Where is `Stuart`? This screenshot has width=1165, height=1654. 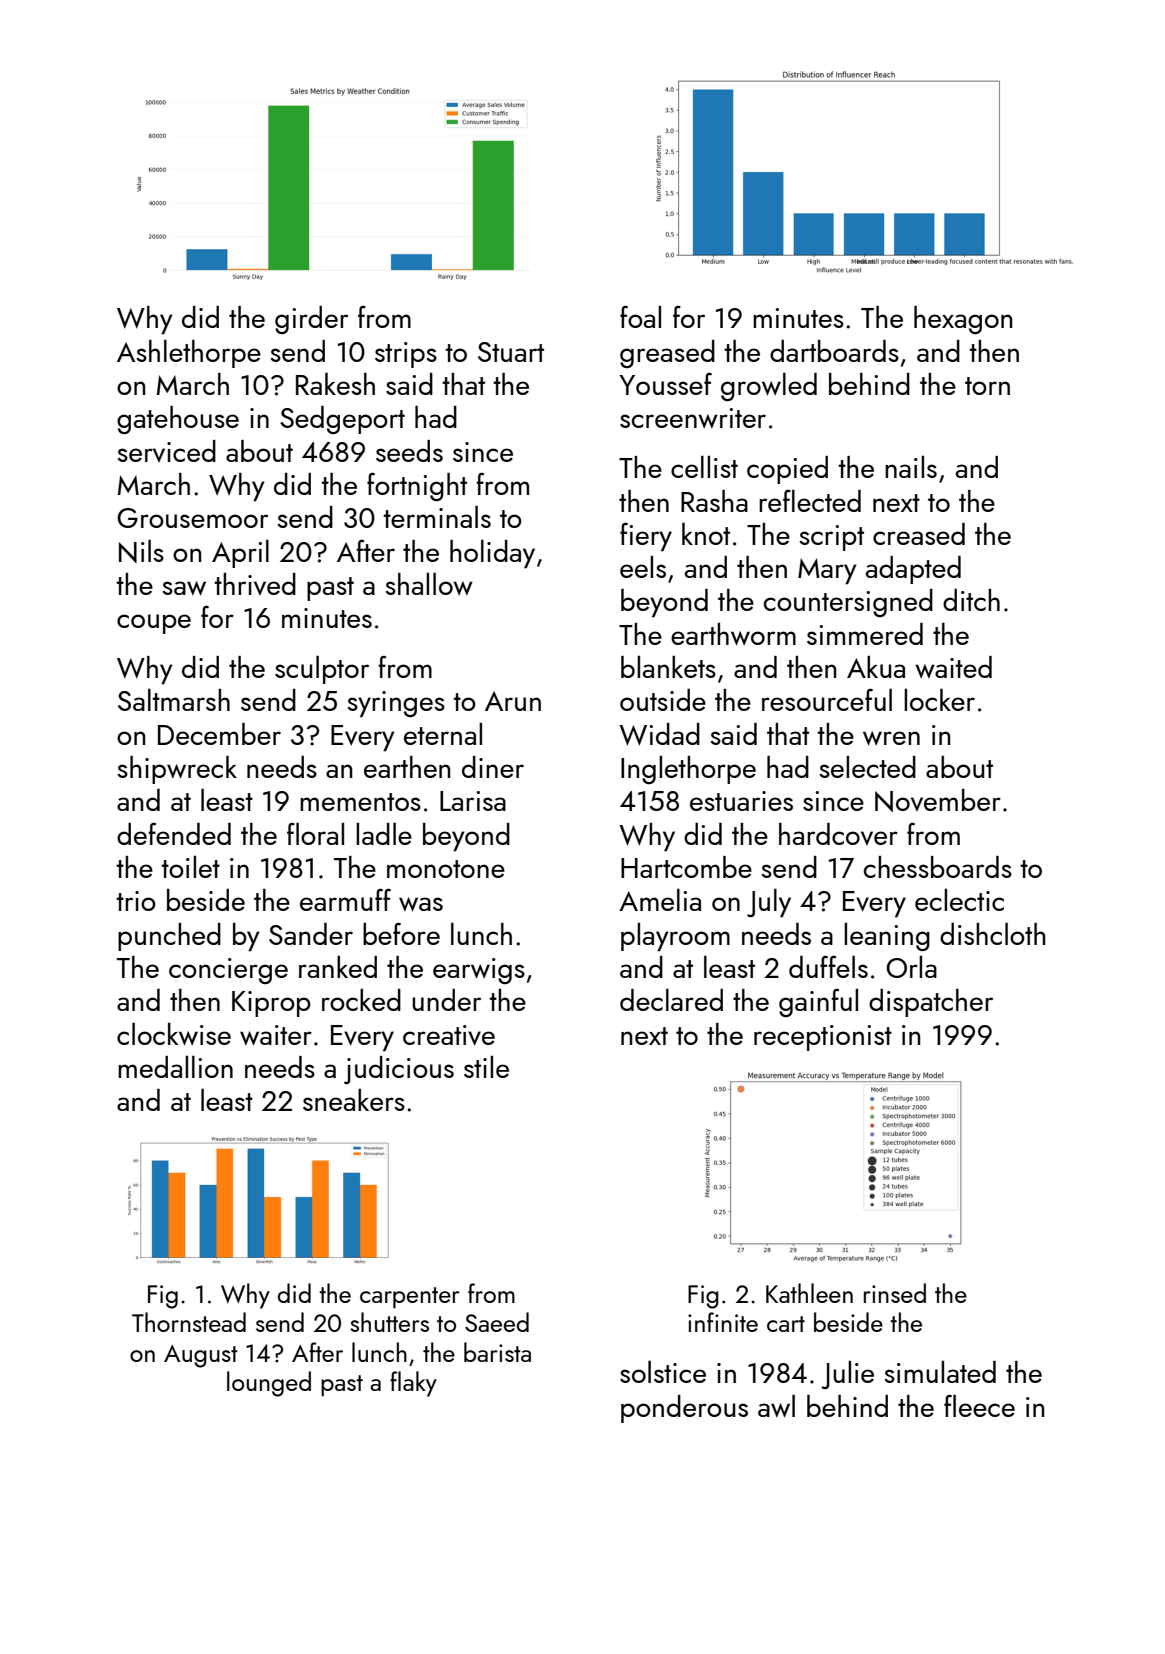 Stuart is located at coordinates (511, 352).
